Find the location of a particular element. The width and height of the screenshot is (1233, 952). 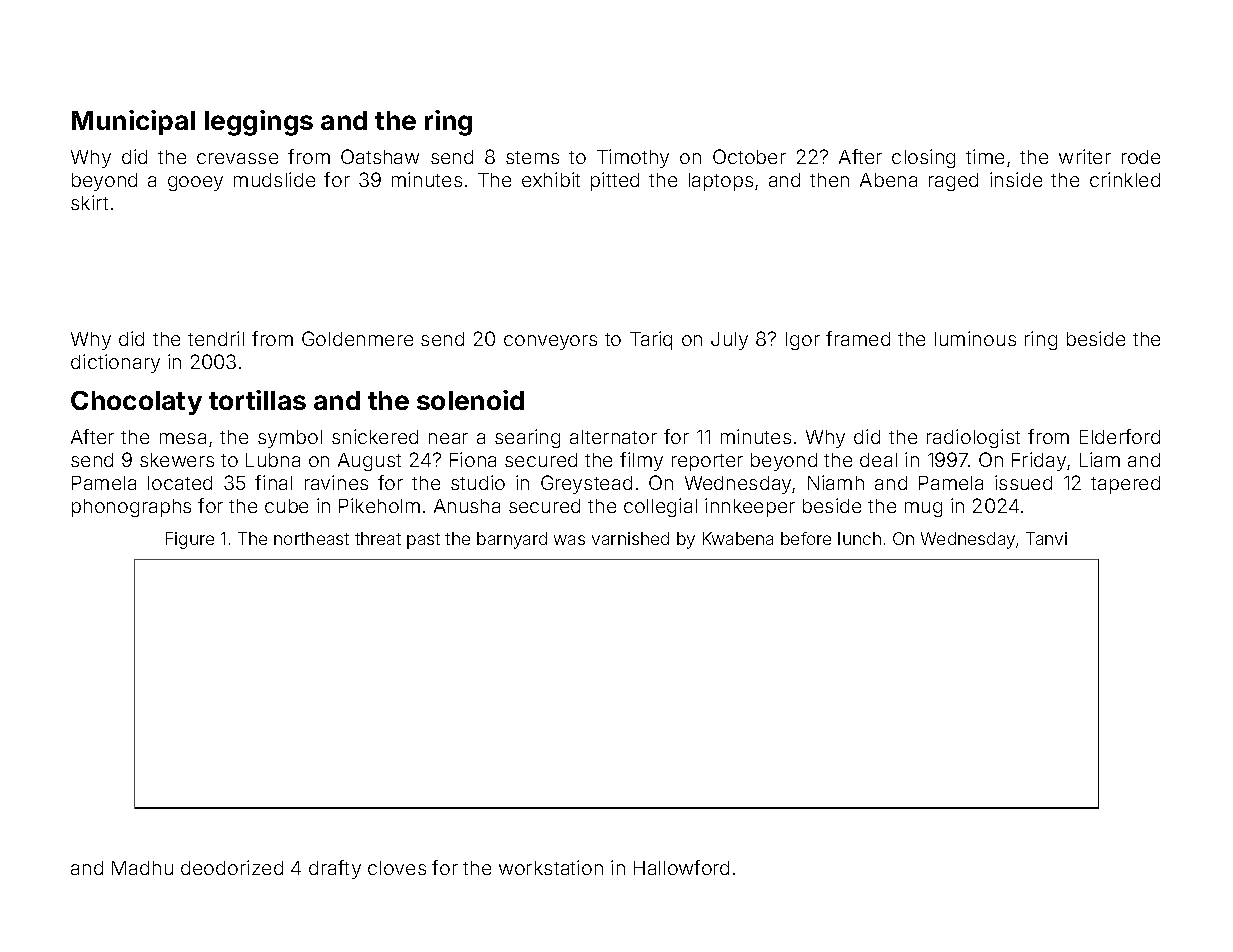

stems is located at coordinates (532, 157).
